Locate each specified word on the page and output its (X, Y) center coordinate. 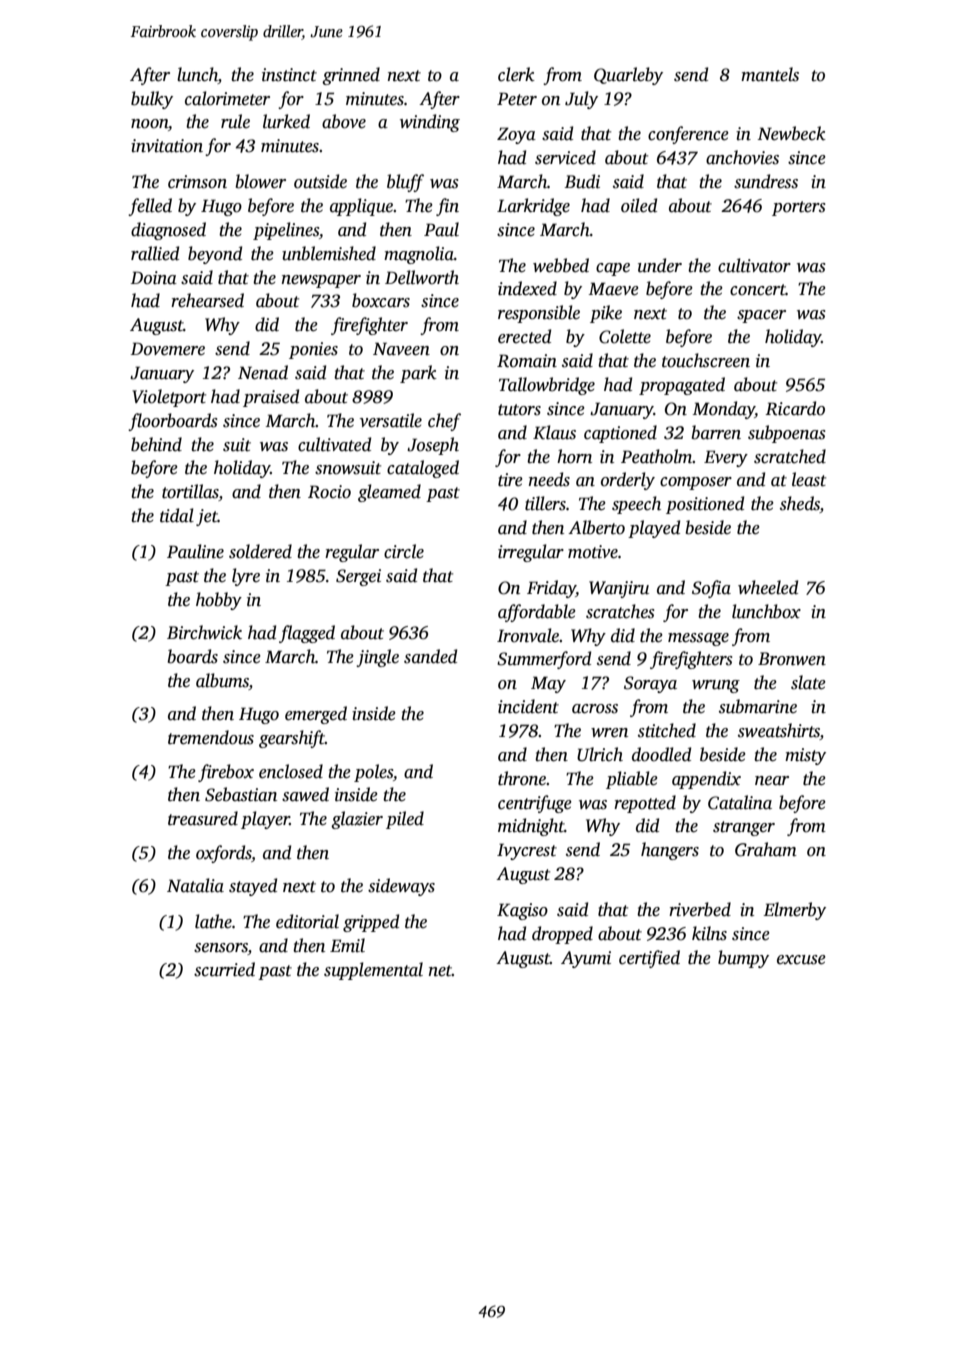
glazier (357, 820)
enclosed (291, 771)
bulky (152, 100)
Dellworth (422, 277)
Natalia (195, 885)
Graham (766, 849)
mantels (770, 74)
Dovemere (168, 349)
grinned (351, 76)
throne (522, 778)
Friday (551, 589)
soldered (260, 551)
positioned (705, 505)
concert (758, 290)
